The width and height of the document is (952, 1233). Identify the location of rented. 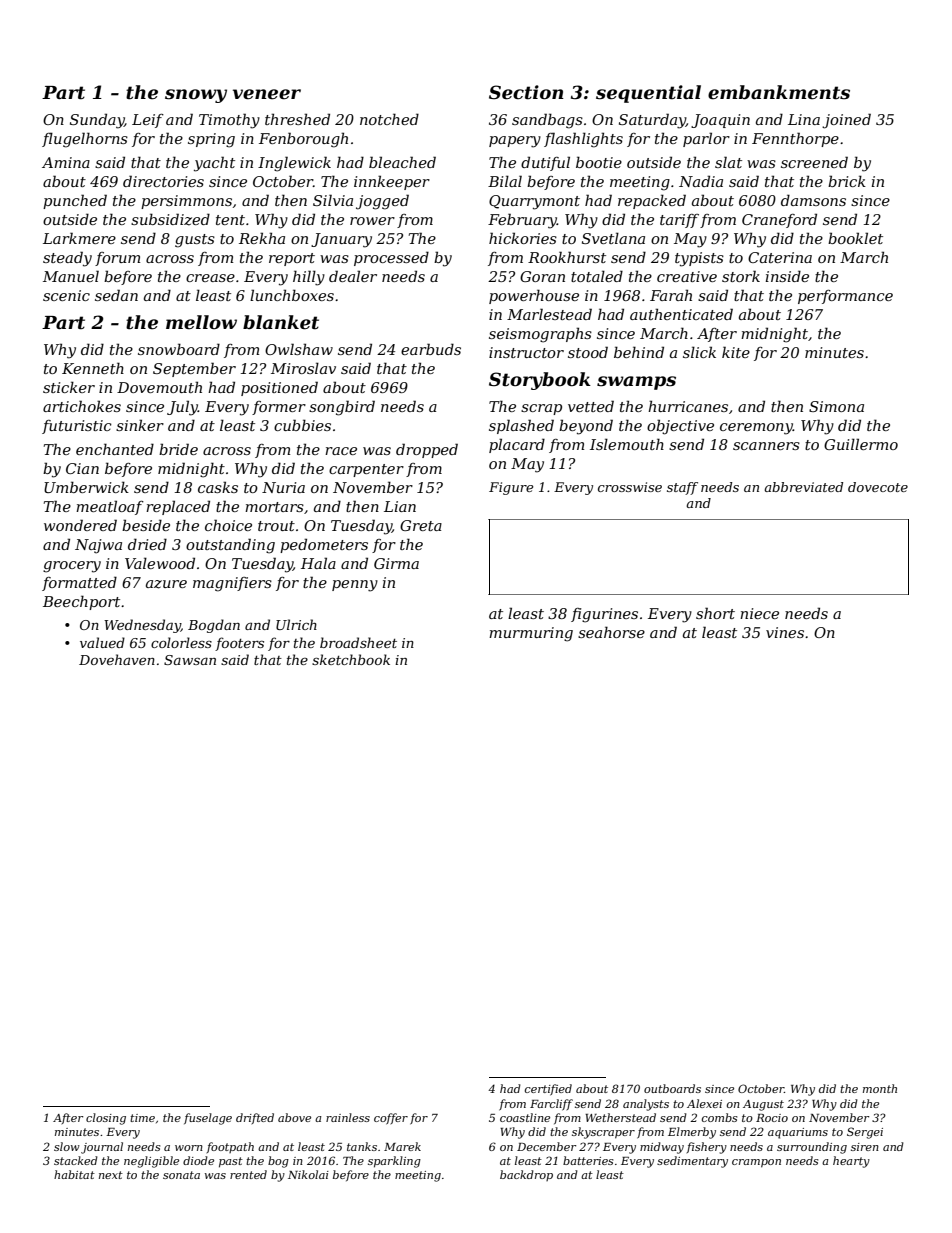
(248, 1174).
